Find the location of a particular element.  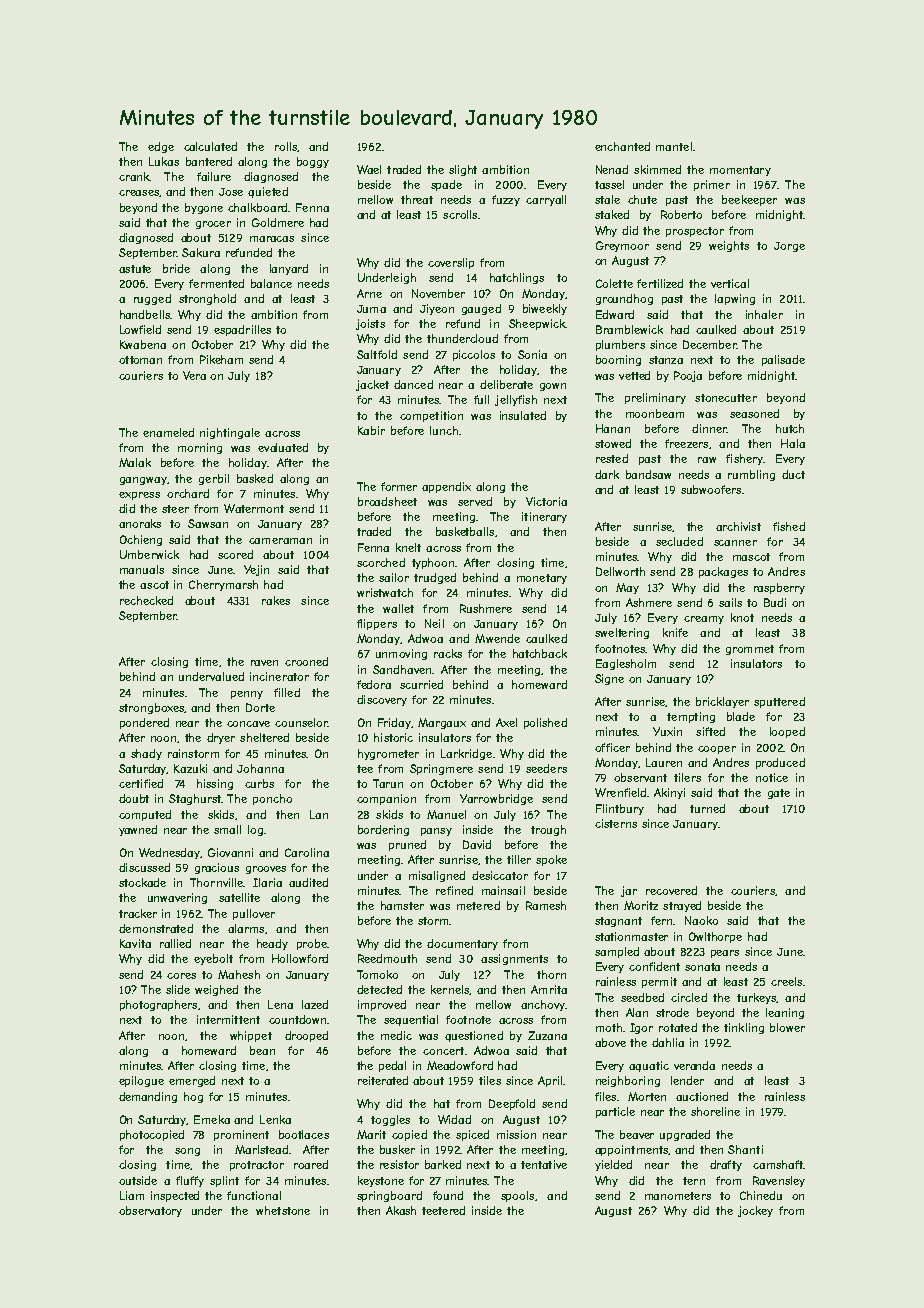

ottoman is located at coordinates (140, 360).
